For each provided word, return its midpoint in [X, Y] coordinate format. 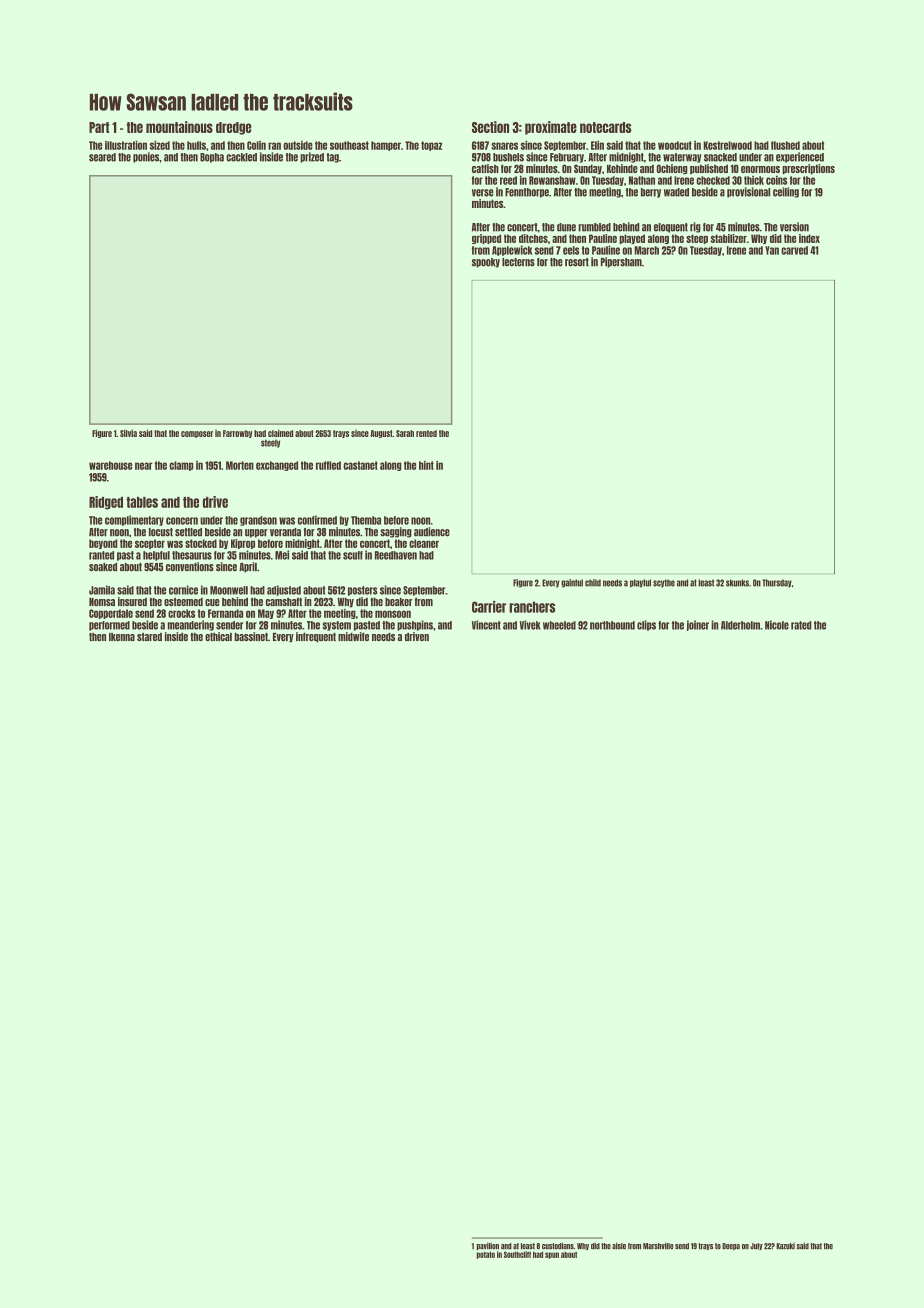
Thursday [777, 583]
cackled [241, 157]
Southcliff [517, 1254]
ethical [218, 636]
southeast [349, 145]
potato [486, 1255]
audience [432, 532]
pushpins [415, 625]
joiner [698, 625]
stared [149, 637]
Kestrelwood [727, 145]
